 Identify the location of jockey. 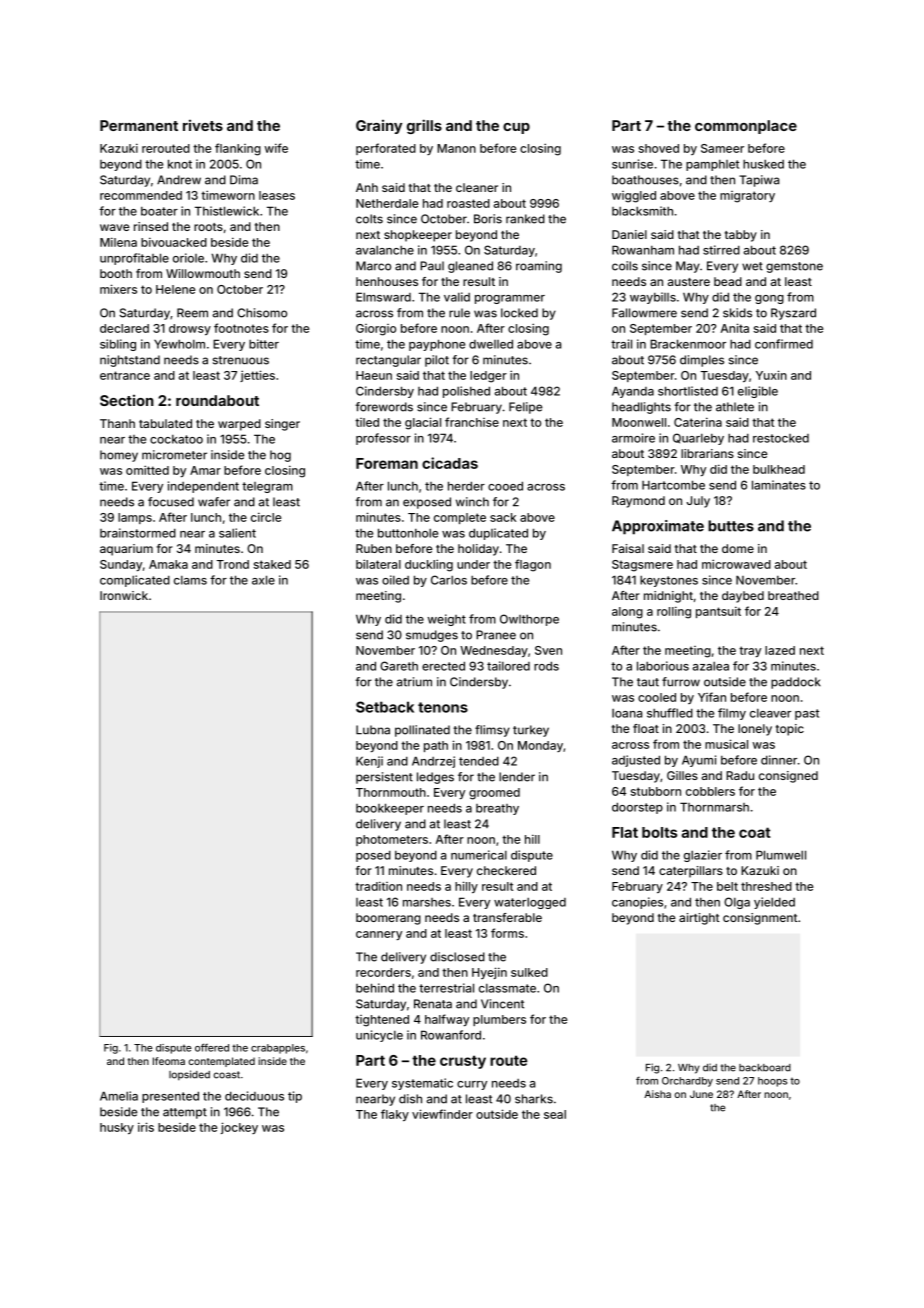
(239, 1128).
